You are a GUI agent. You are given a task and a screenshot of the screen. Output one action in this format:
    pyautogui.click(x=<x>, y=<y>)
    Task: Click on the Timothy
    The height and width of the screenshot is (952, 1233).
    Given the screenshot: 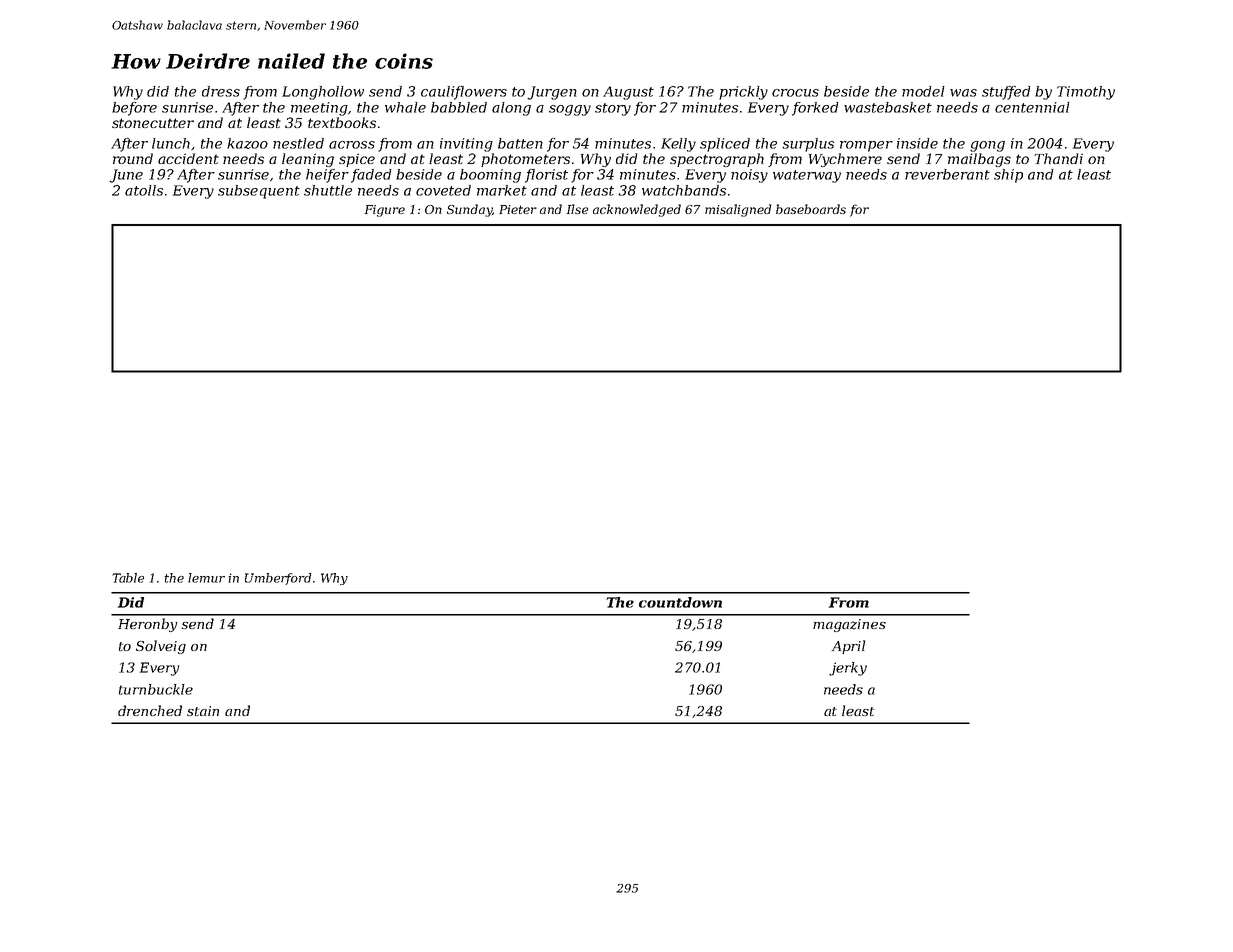 What is the action you would take?
    pyautogui.click(x=1086, y=93)
